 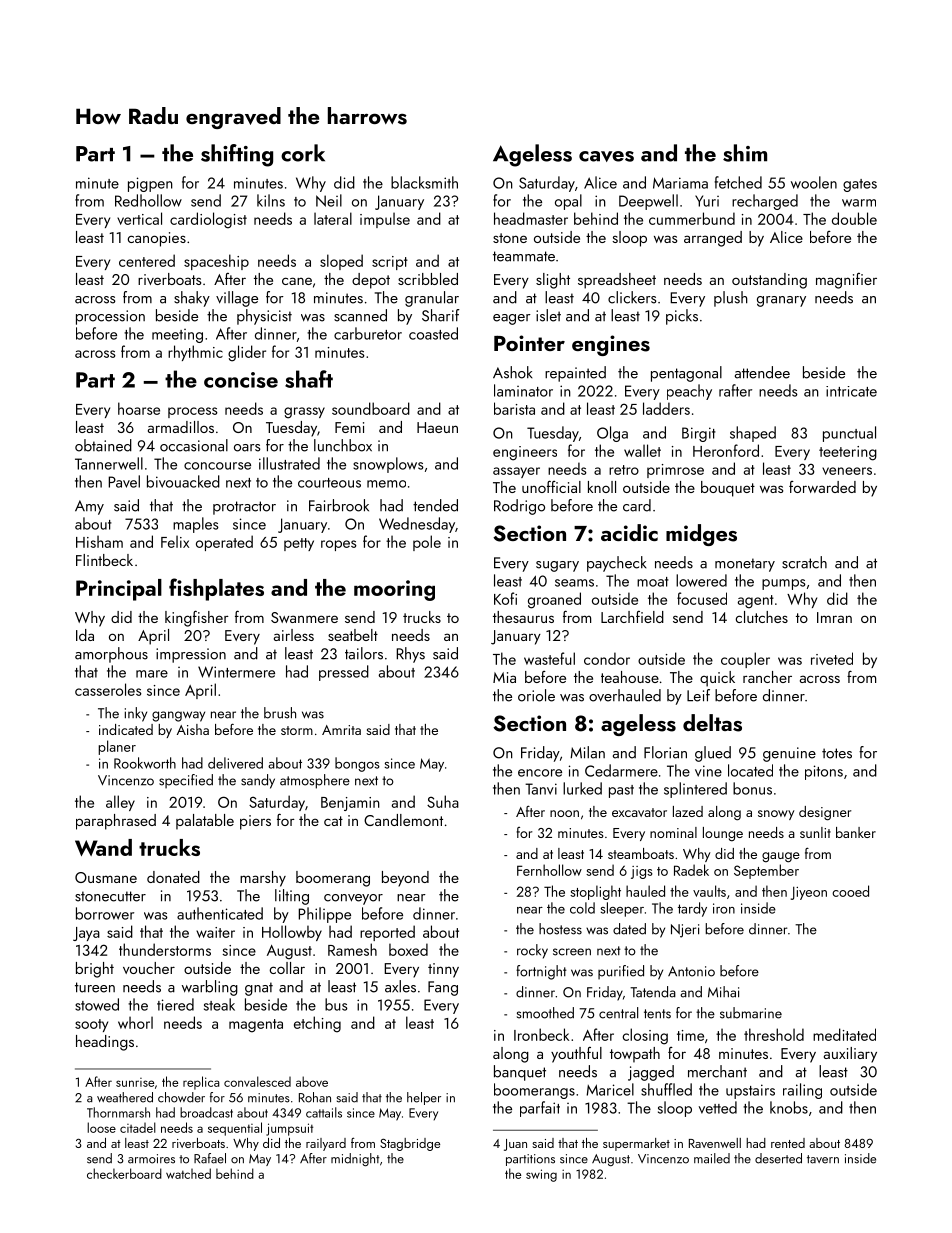 What do you see at coordinates (424, 182) in the screenshot?
I see `blacksmith` at bounding box center [424, 182].
